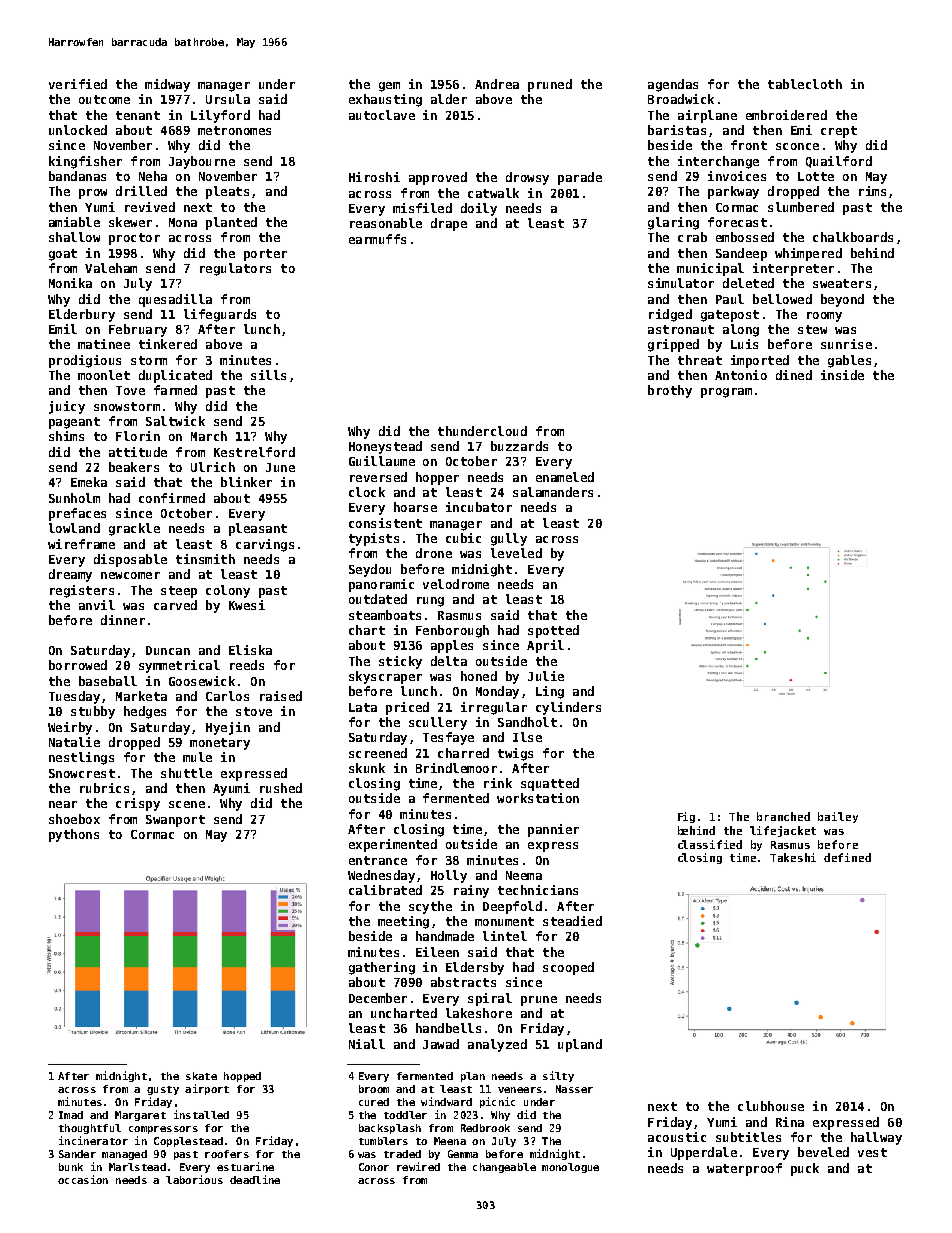 The width and height of the screenshot is (952, 1233). I want to click on near, so click(63, 804).
